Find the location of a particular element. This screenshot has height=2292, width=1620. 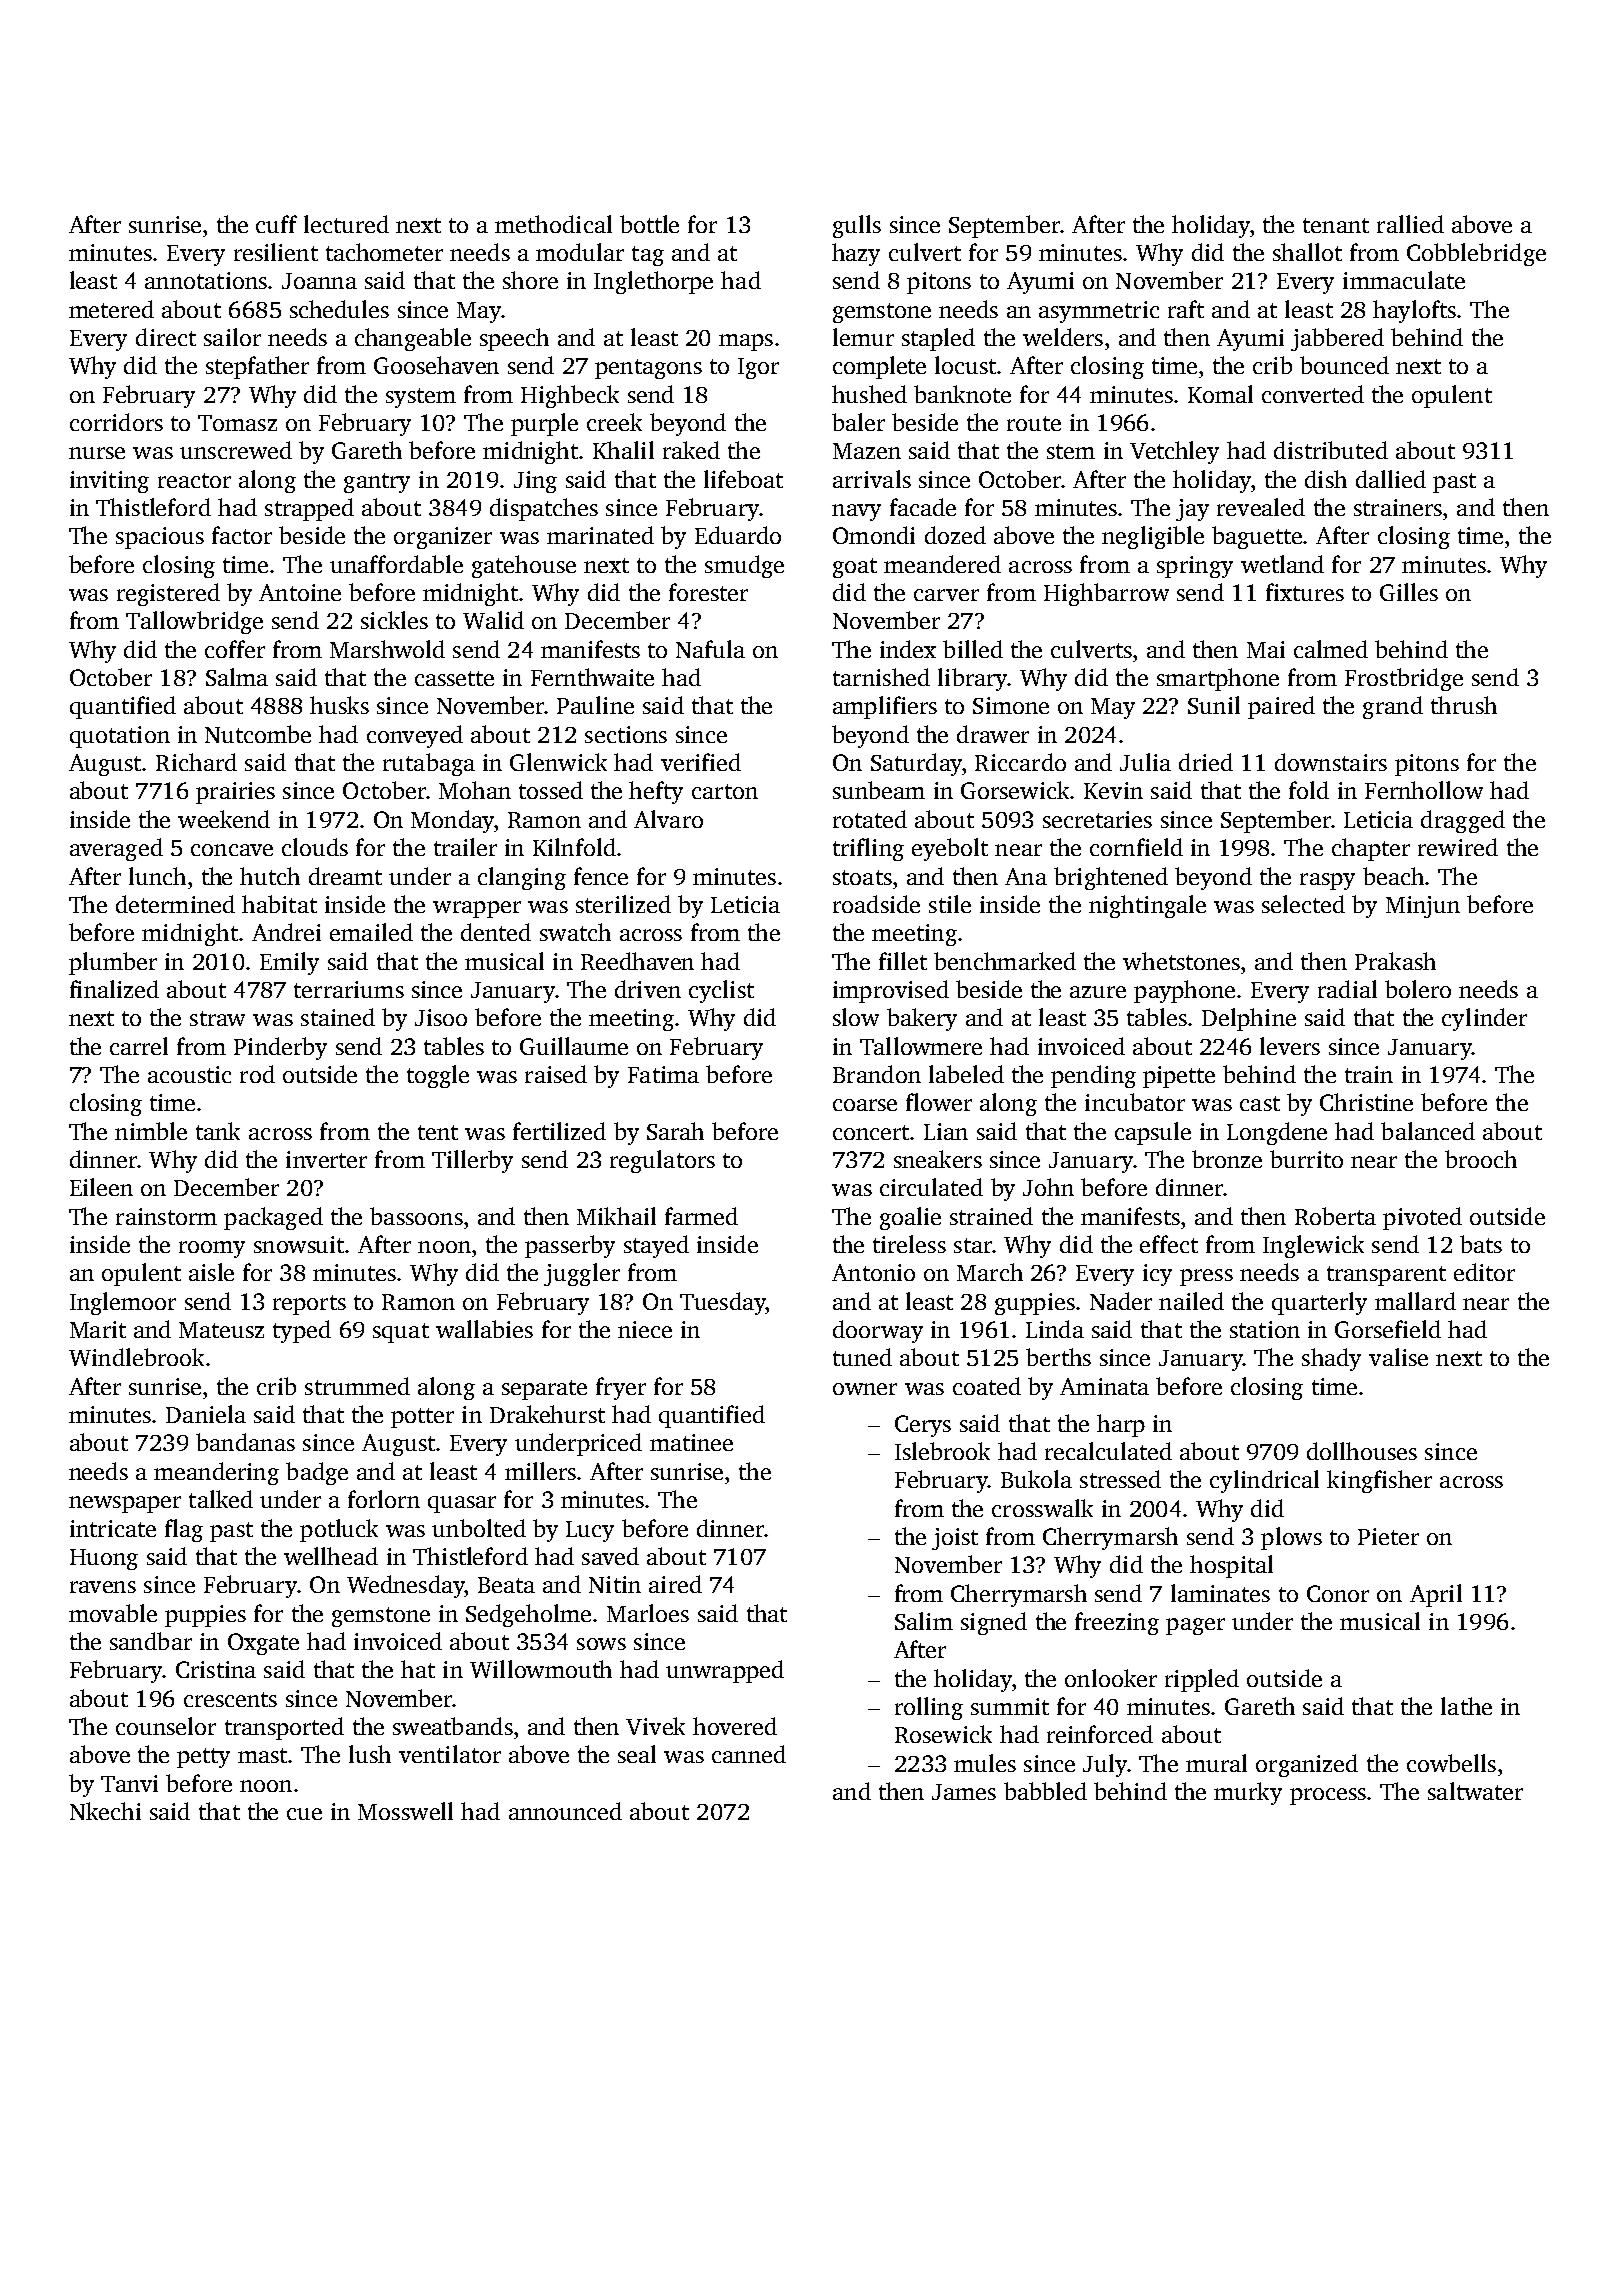

mural is located at coordinates (1216, 1763).
